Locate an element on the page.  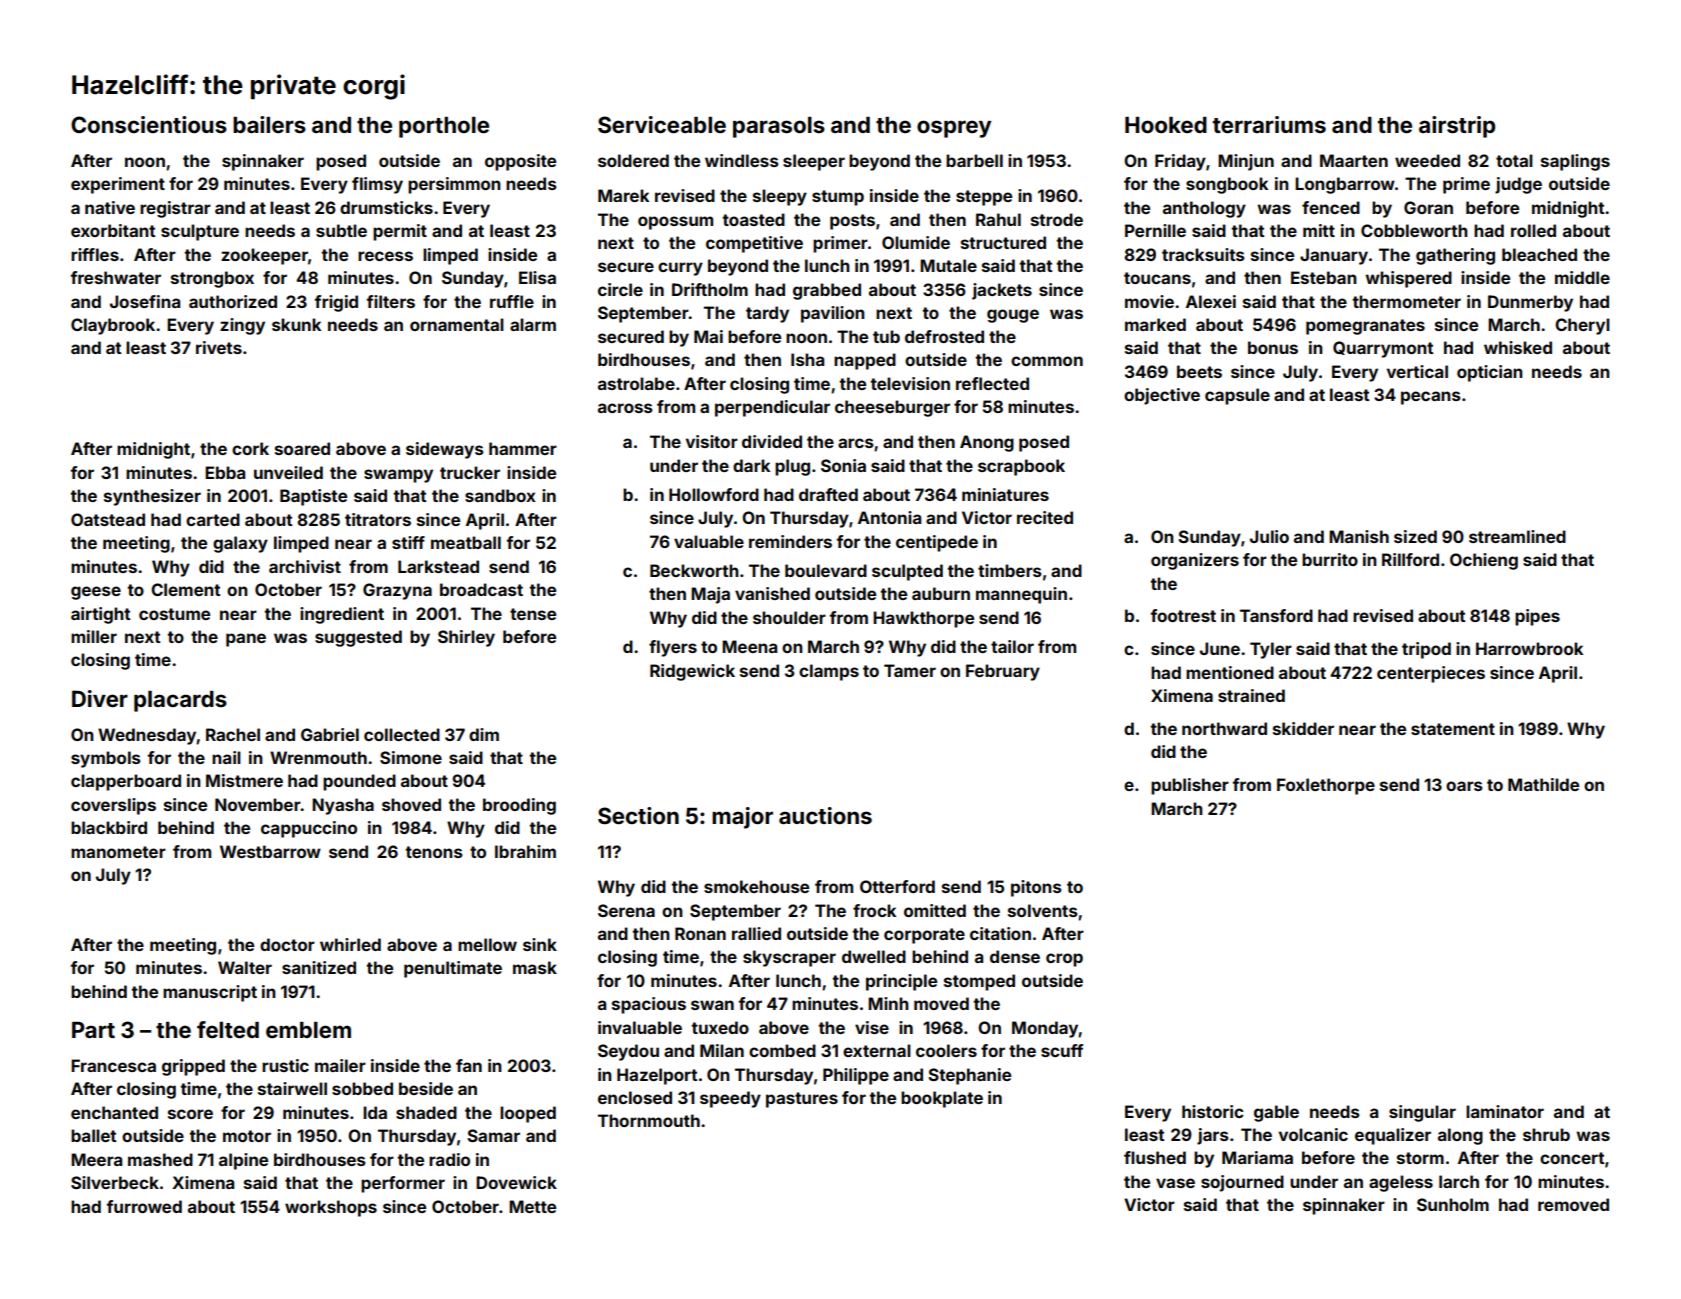
jackets is located at coordinates (1002, 291).
